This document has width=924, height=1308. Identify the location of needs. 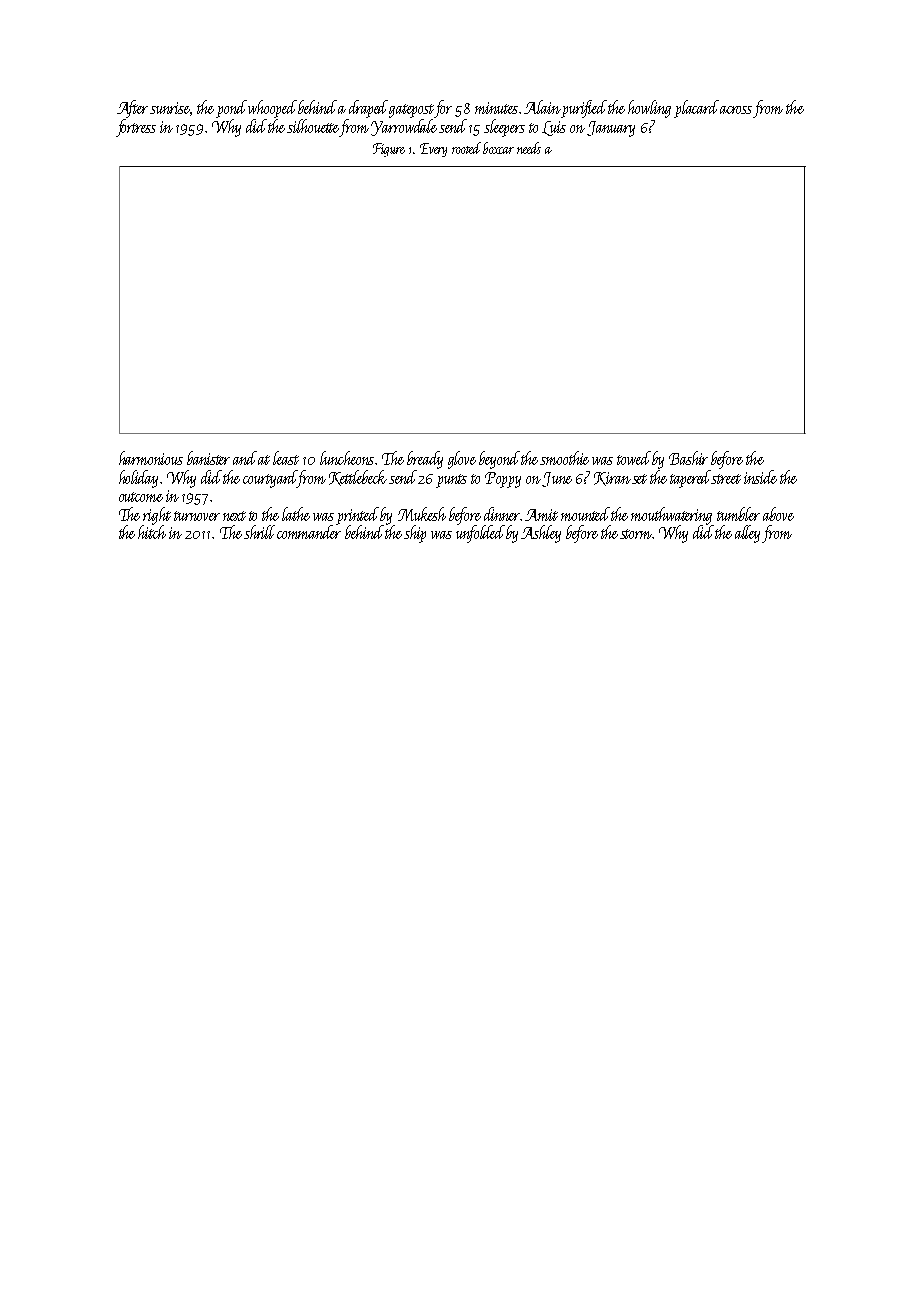
(529, 148).
